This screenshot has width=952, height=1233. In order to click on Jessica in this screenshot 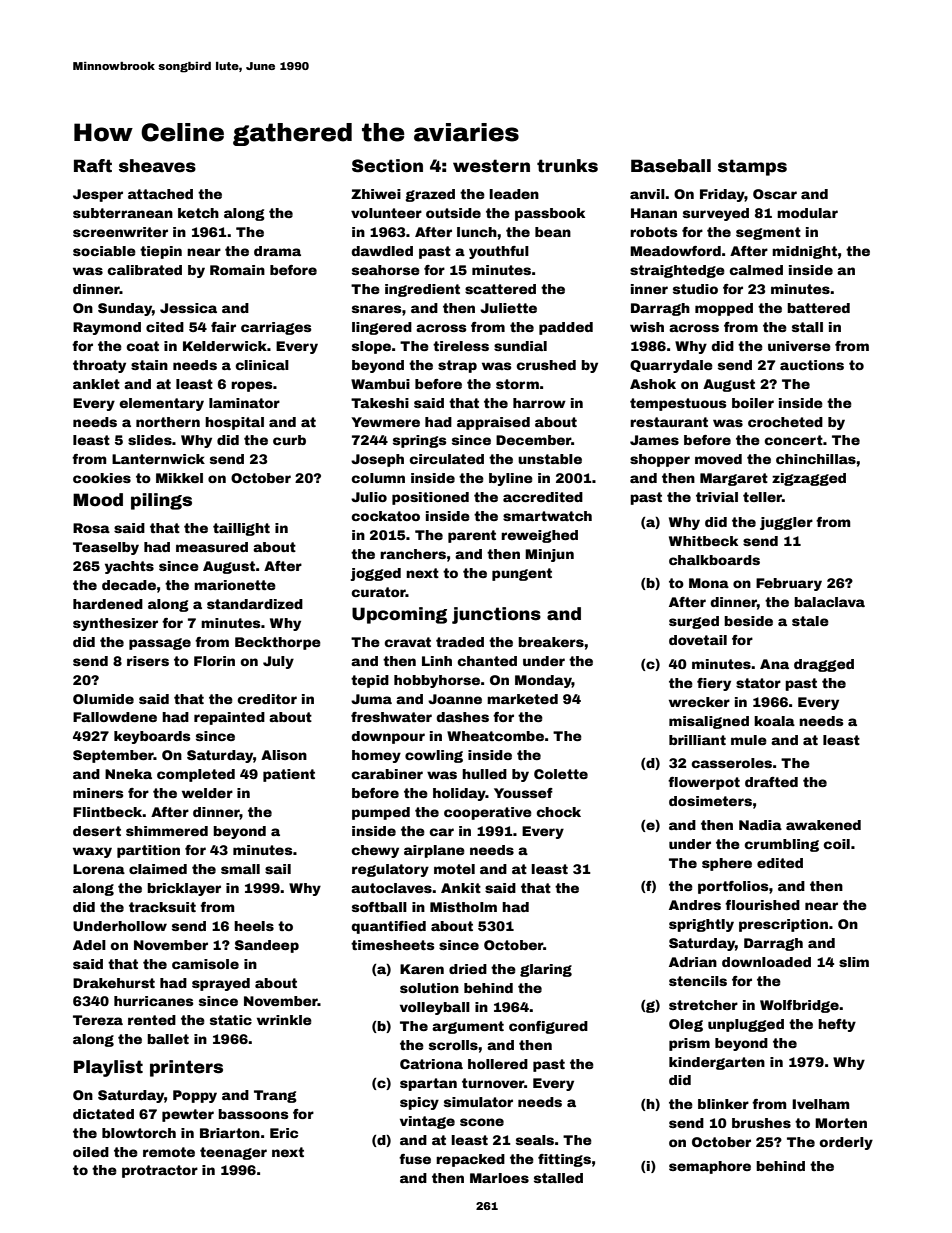, I will do `click(188, 308)`.
